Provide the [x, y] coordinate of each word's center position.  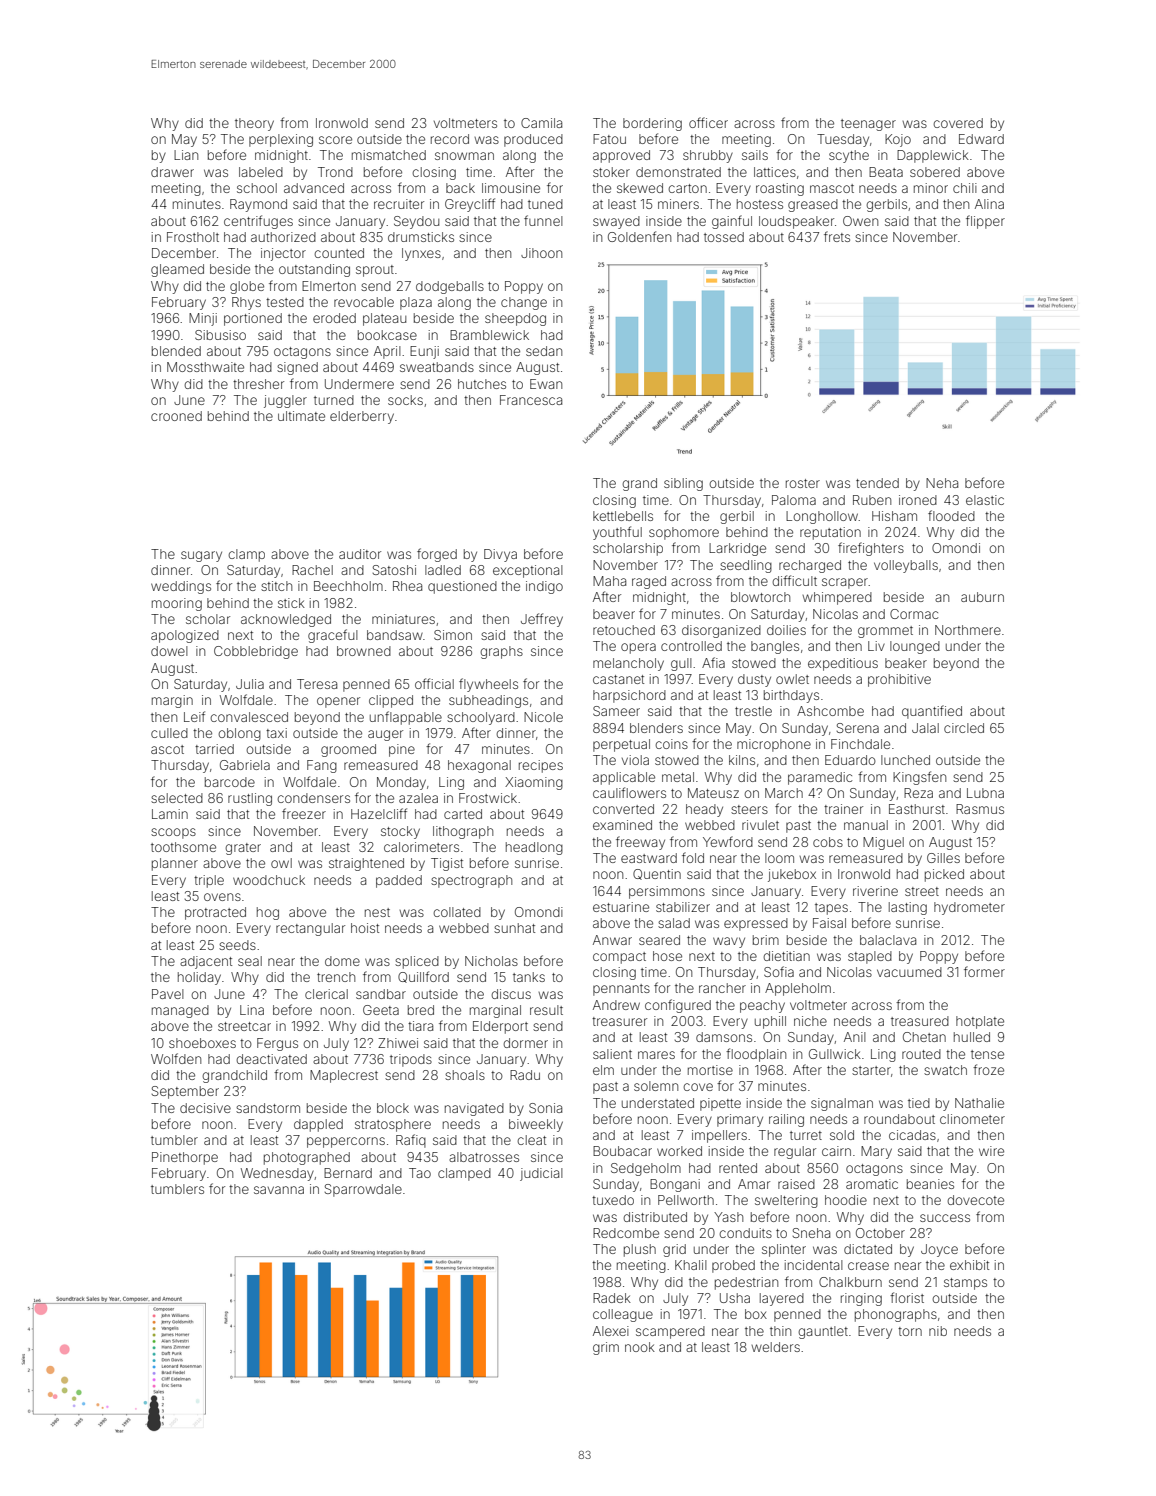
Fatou [609, 139]
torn [910, 1331]
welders [776, 1347]
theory [254, 124]
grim [606, 1348]
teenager [868, 125]
